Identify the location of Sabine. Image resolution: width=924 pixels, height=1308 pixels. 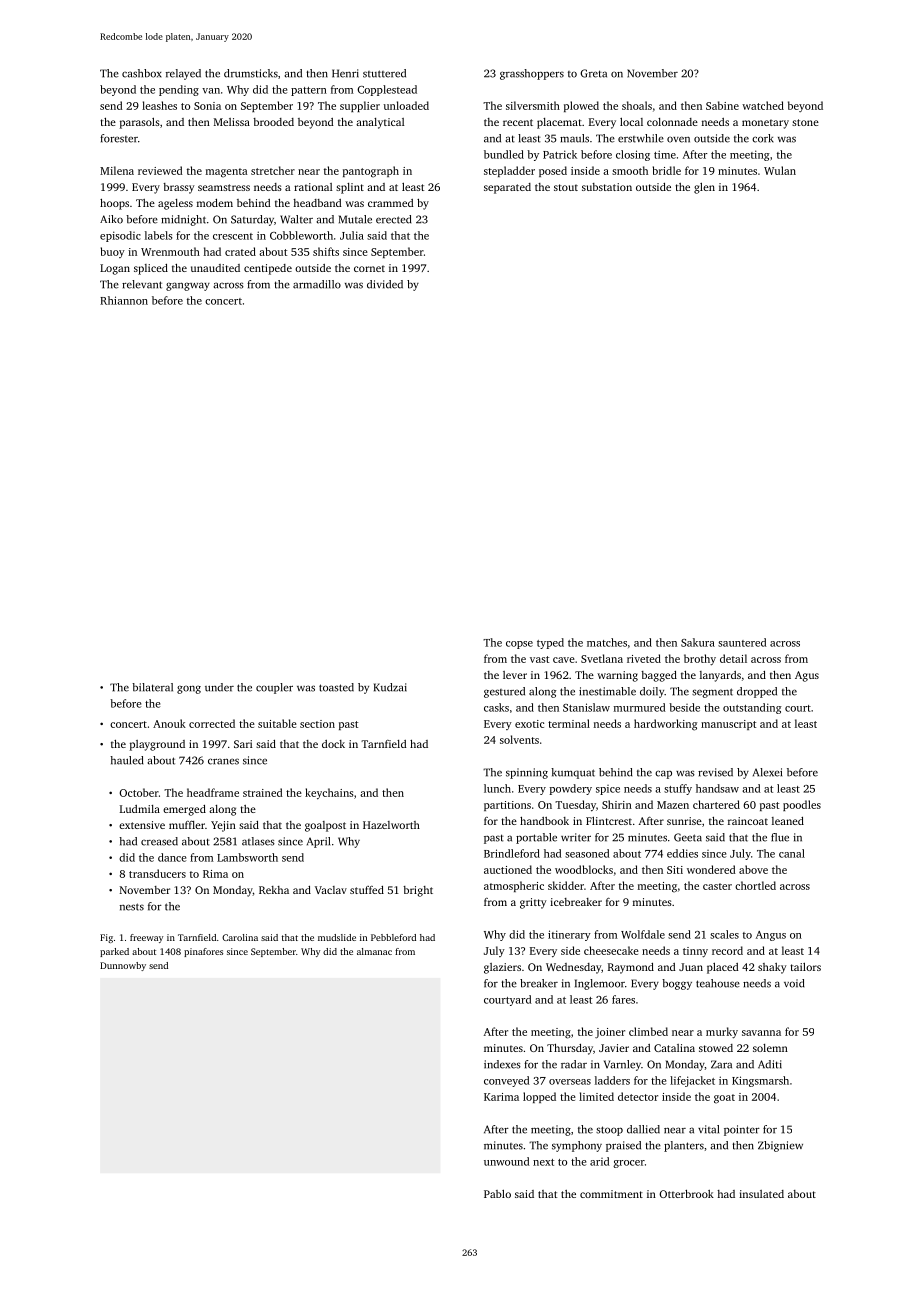
(722, 105).
